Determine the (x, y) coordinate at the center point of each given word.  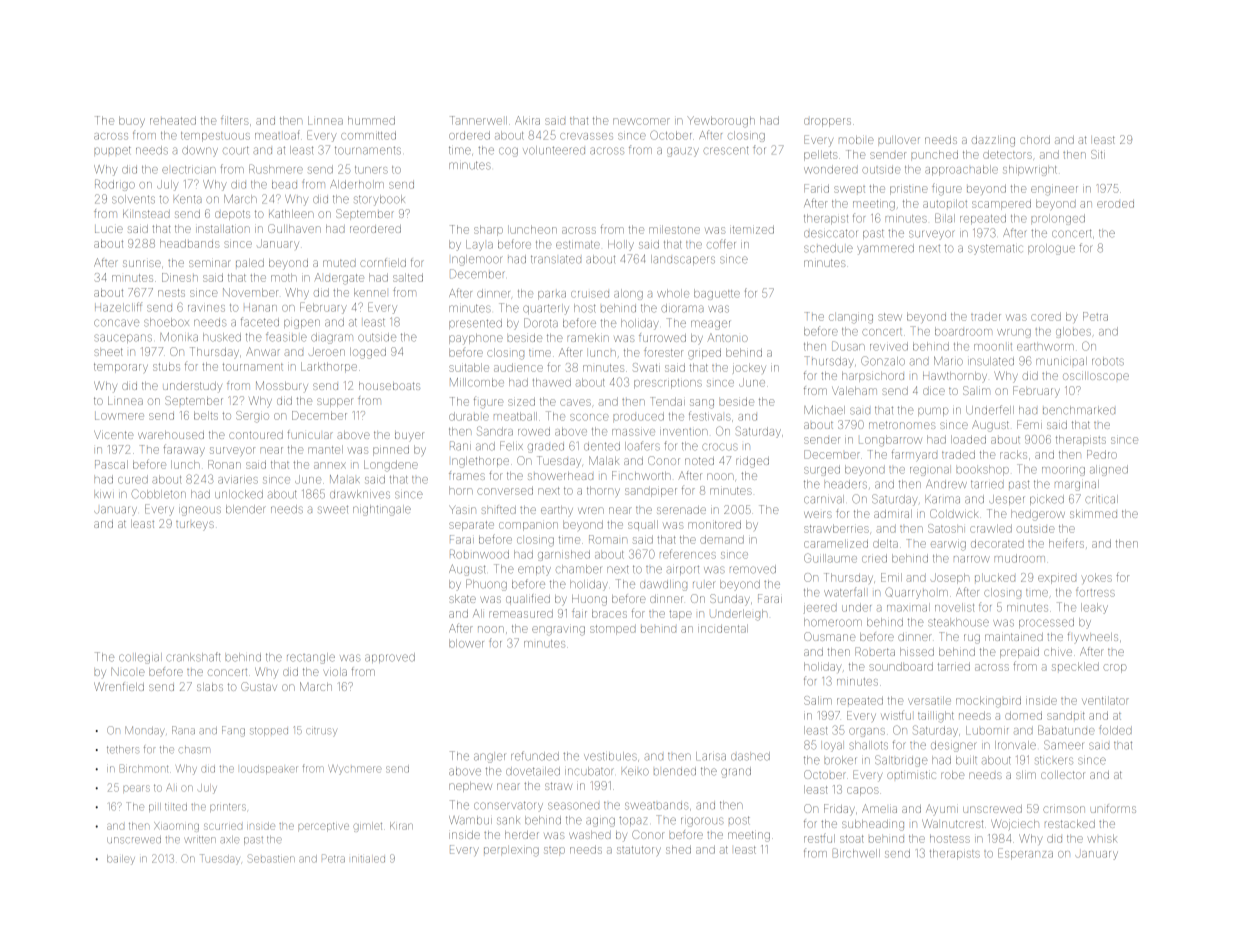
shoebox (166, 322)
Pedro (1102, 454)
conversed (505, 490)
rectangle (311, 658)
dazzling (993, 141)
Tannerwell (478, 120)
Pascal (111, 464)
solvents (133, 199)
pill (155, 807)
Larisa (711, 756)
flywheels (1093, 638)
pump (933, 411)
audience (518, 367)
